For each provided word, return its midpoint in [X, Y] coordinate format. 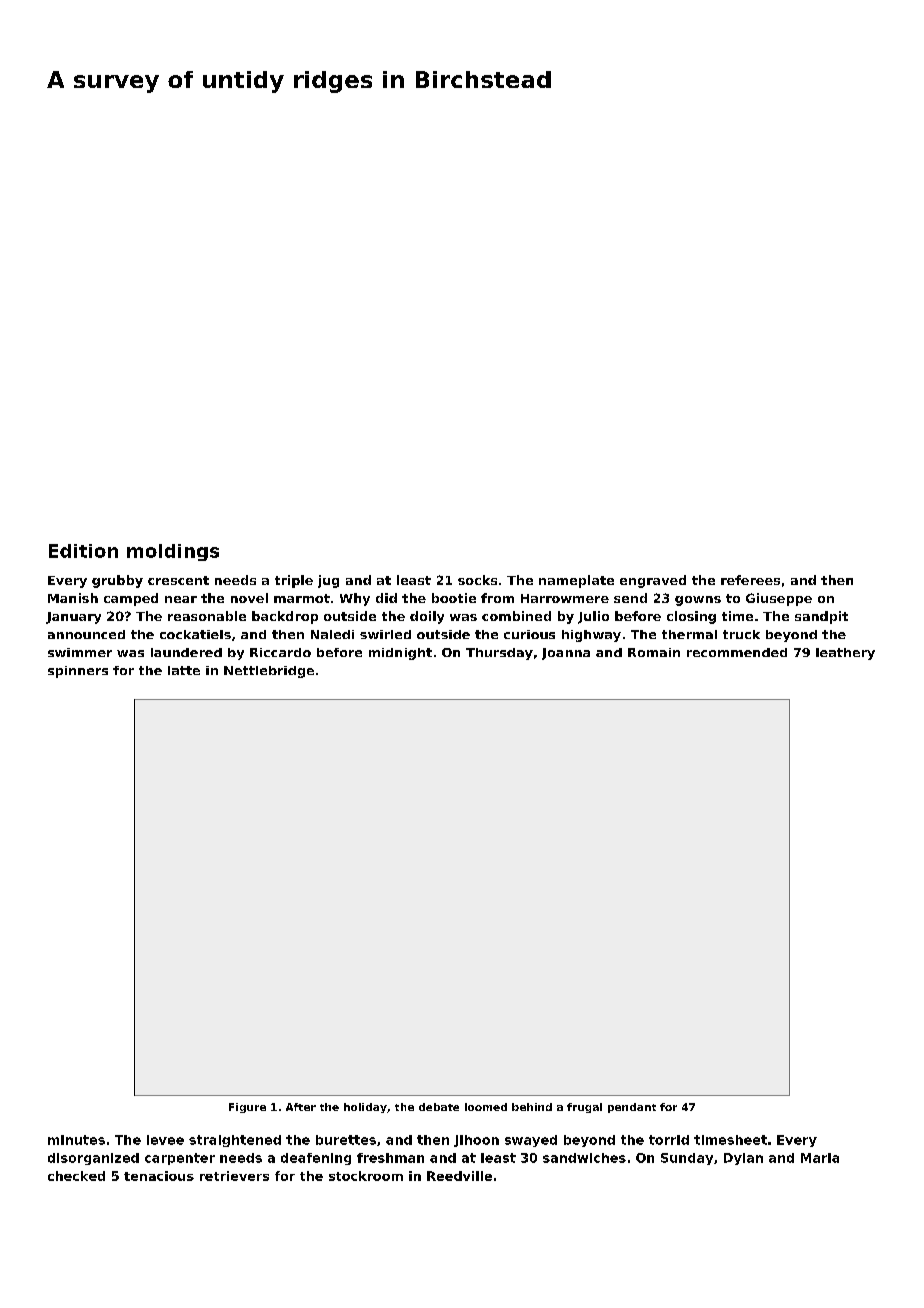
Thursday [499, 654]
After [301, 1107]
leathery [845, 654]
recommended [737, 652]
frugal [584, 1108]
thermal [689, 634]
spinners [78, 672]
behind [532, 1107]
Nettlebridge [269, 672]
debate [439, 1107]
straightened [235, 1141]
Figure [247, 1108]
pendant [632, 1108]
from [497, 598]
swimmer [80, 652]
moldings [173, 552]
